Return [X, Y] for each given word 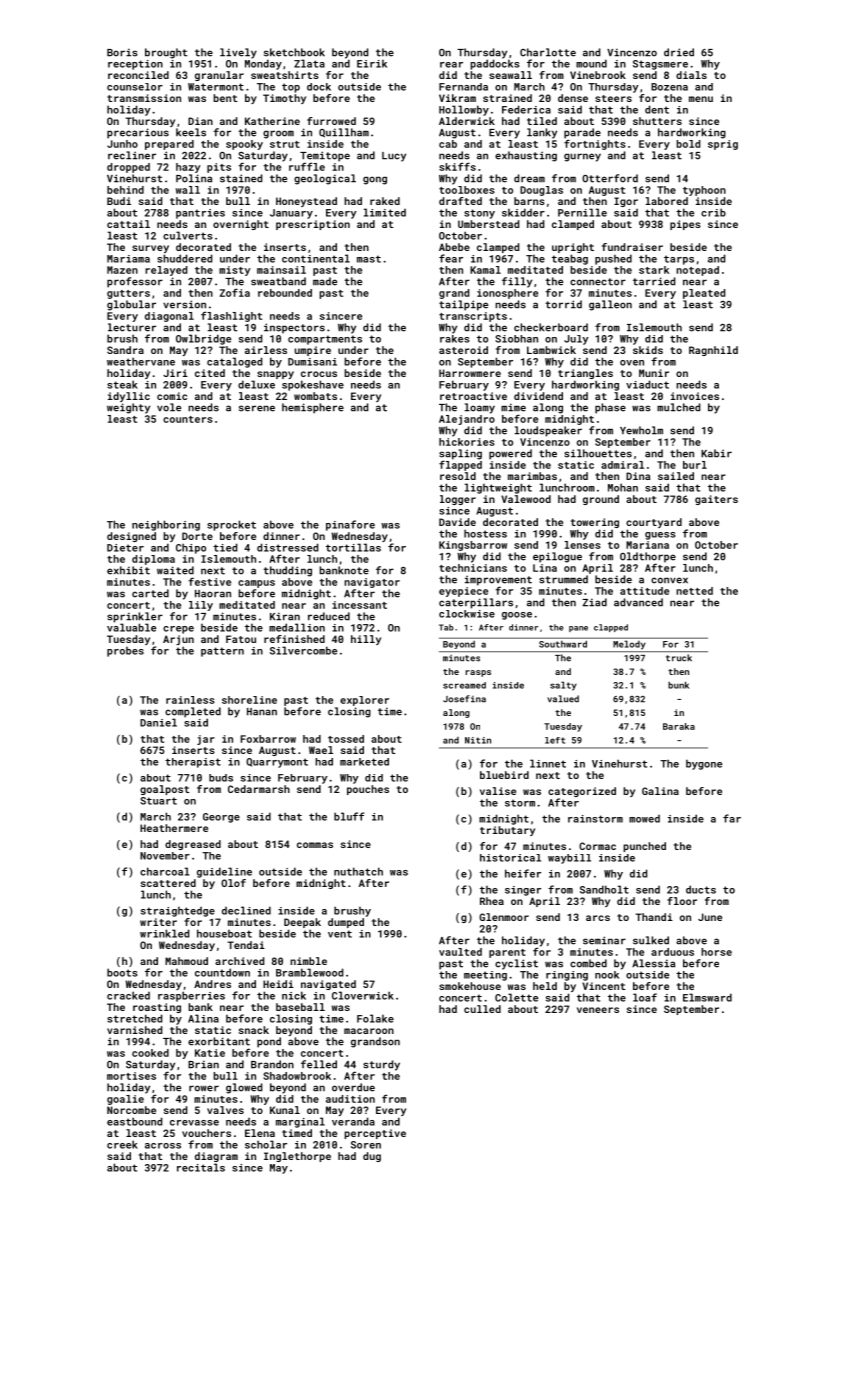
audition [350, 1099]
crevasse [194, 1123]
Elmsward [707, 997]
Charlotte [548, 52]
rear [451, 65]
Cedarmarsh [259, 789]
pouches [368, 790]
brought [166, 53]
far [732, 818]
